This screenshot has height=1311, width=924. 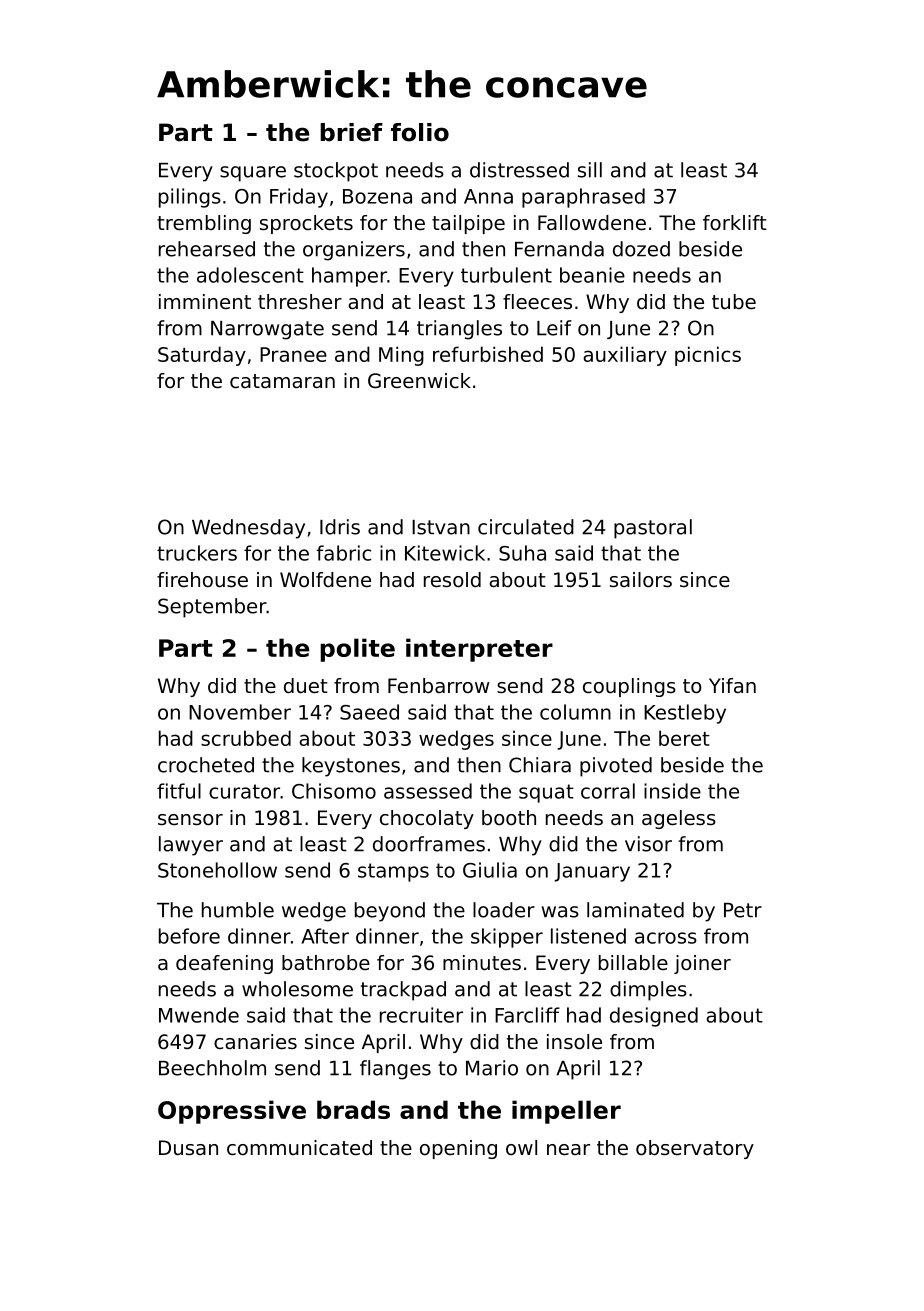 I want to click on forklift, so click(x=735, y=223).
